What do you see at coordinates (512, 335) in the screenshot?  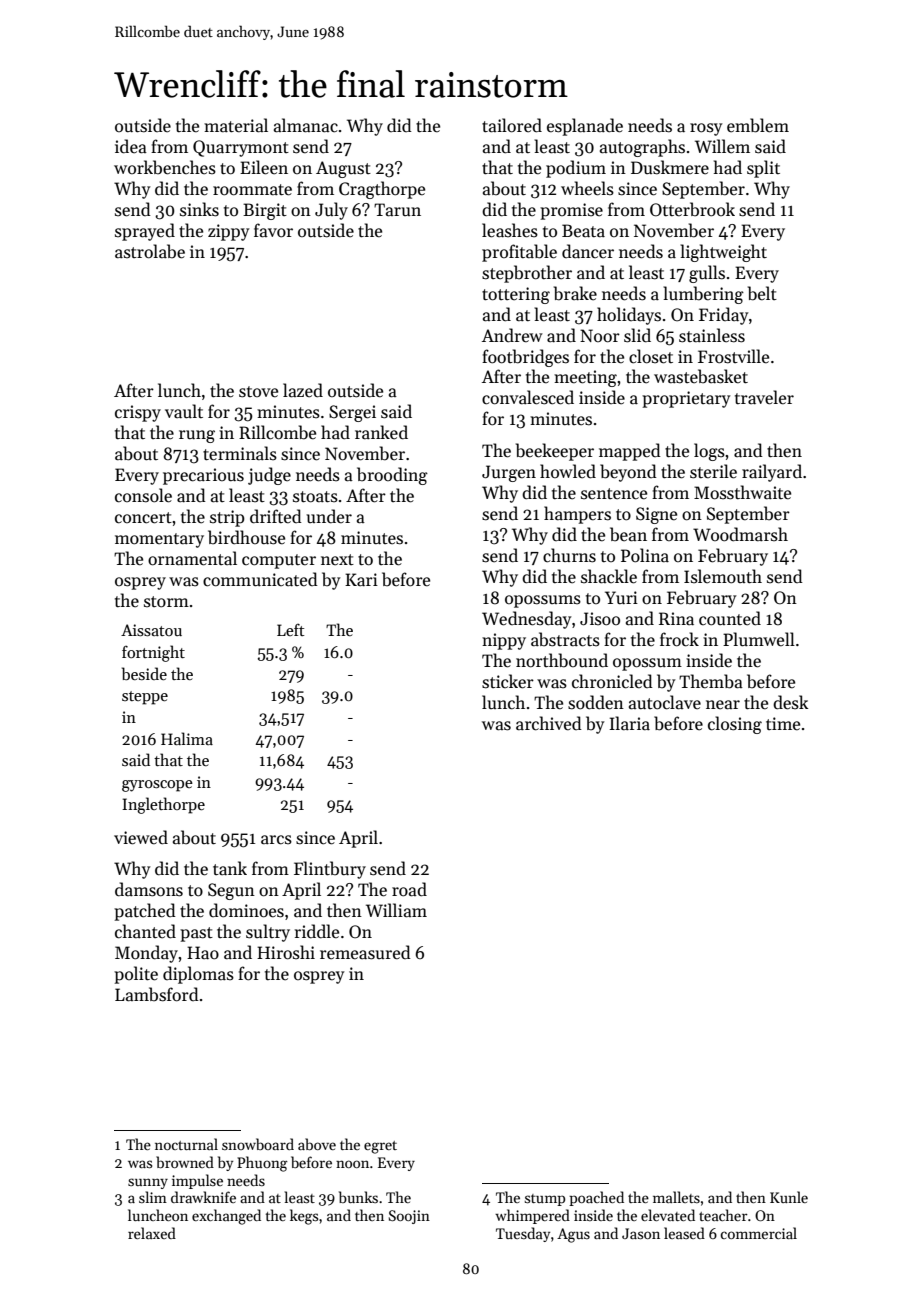 I see `Andrew` at bounding box center [512, 335].
